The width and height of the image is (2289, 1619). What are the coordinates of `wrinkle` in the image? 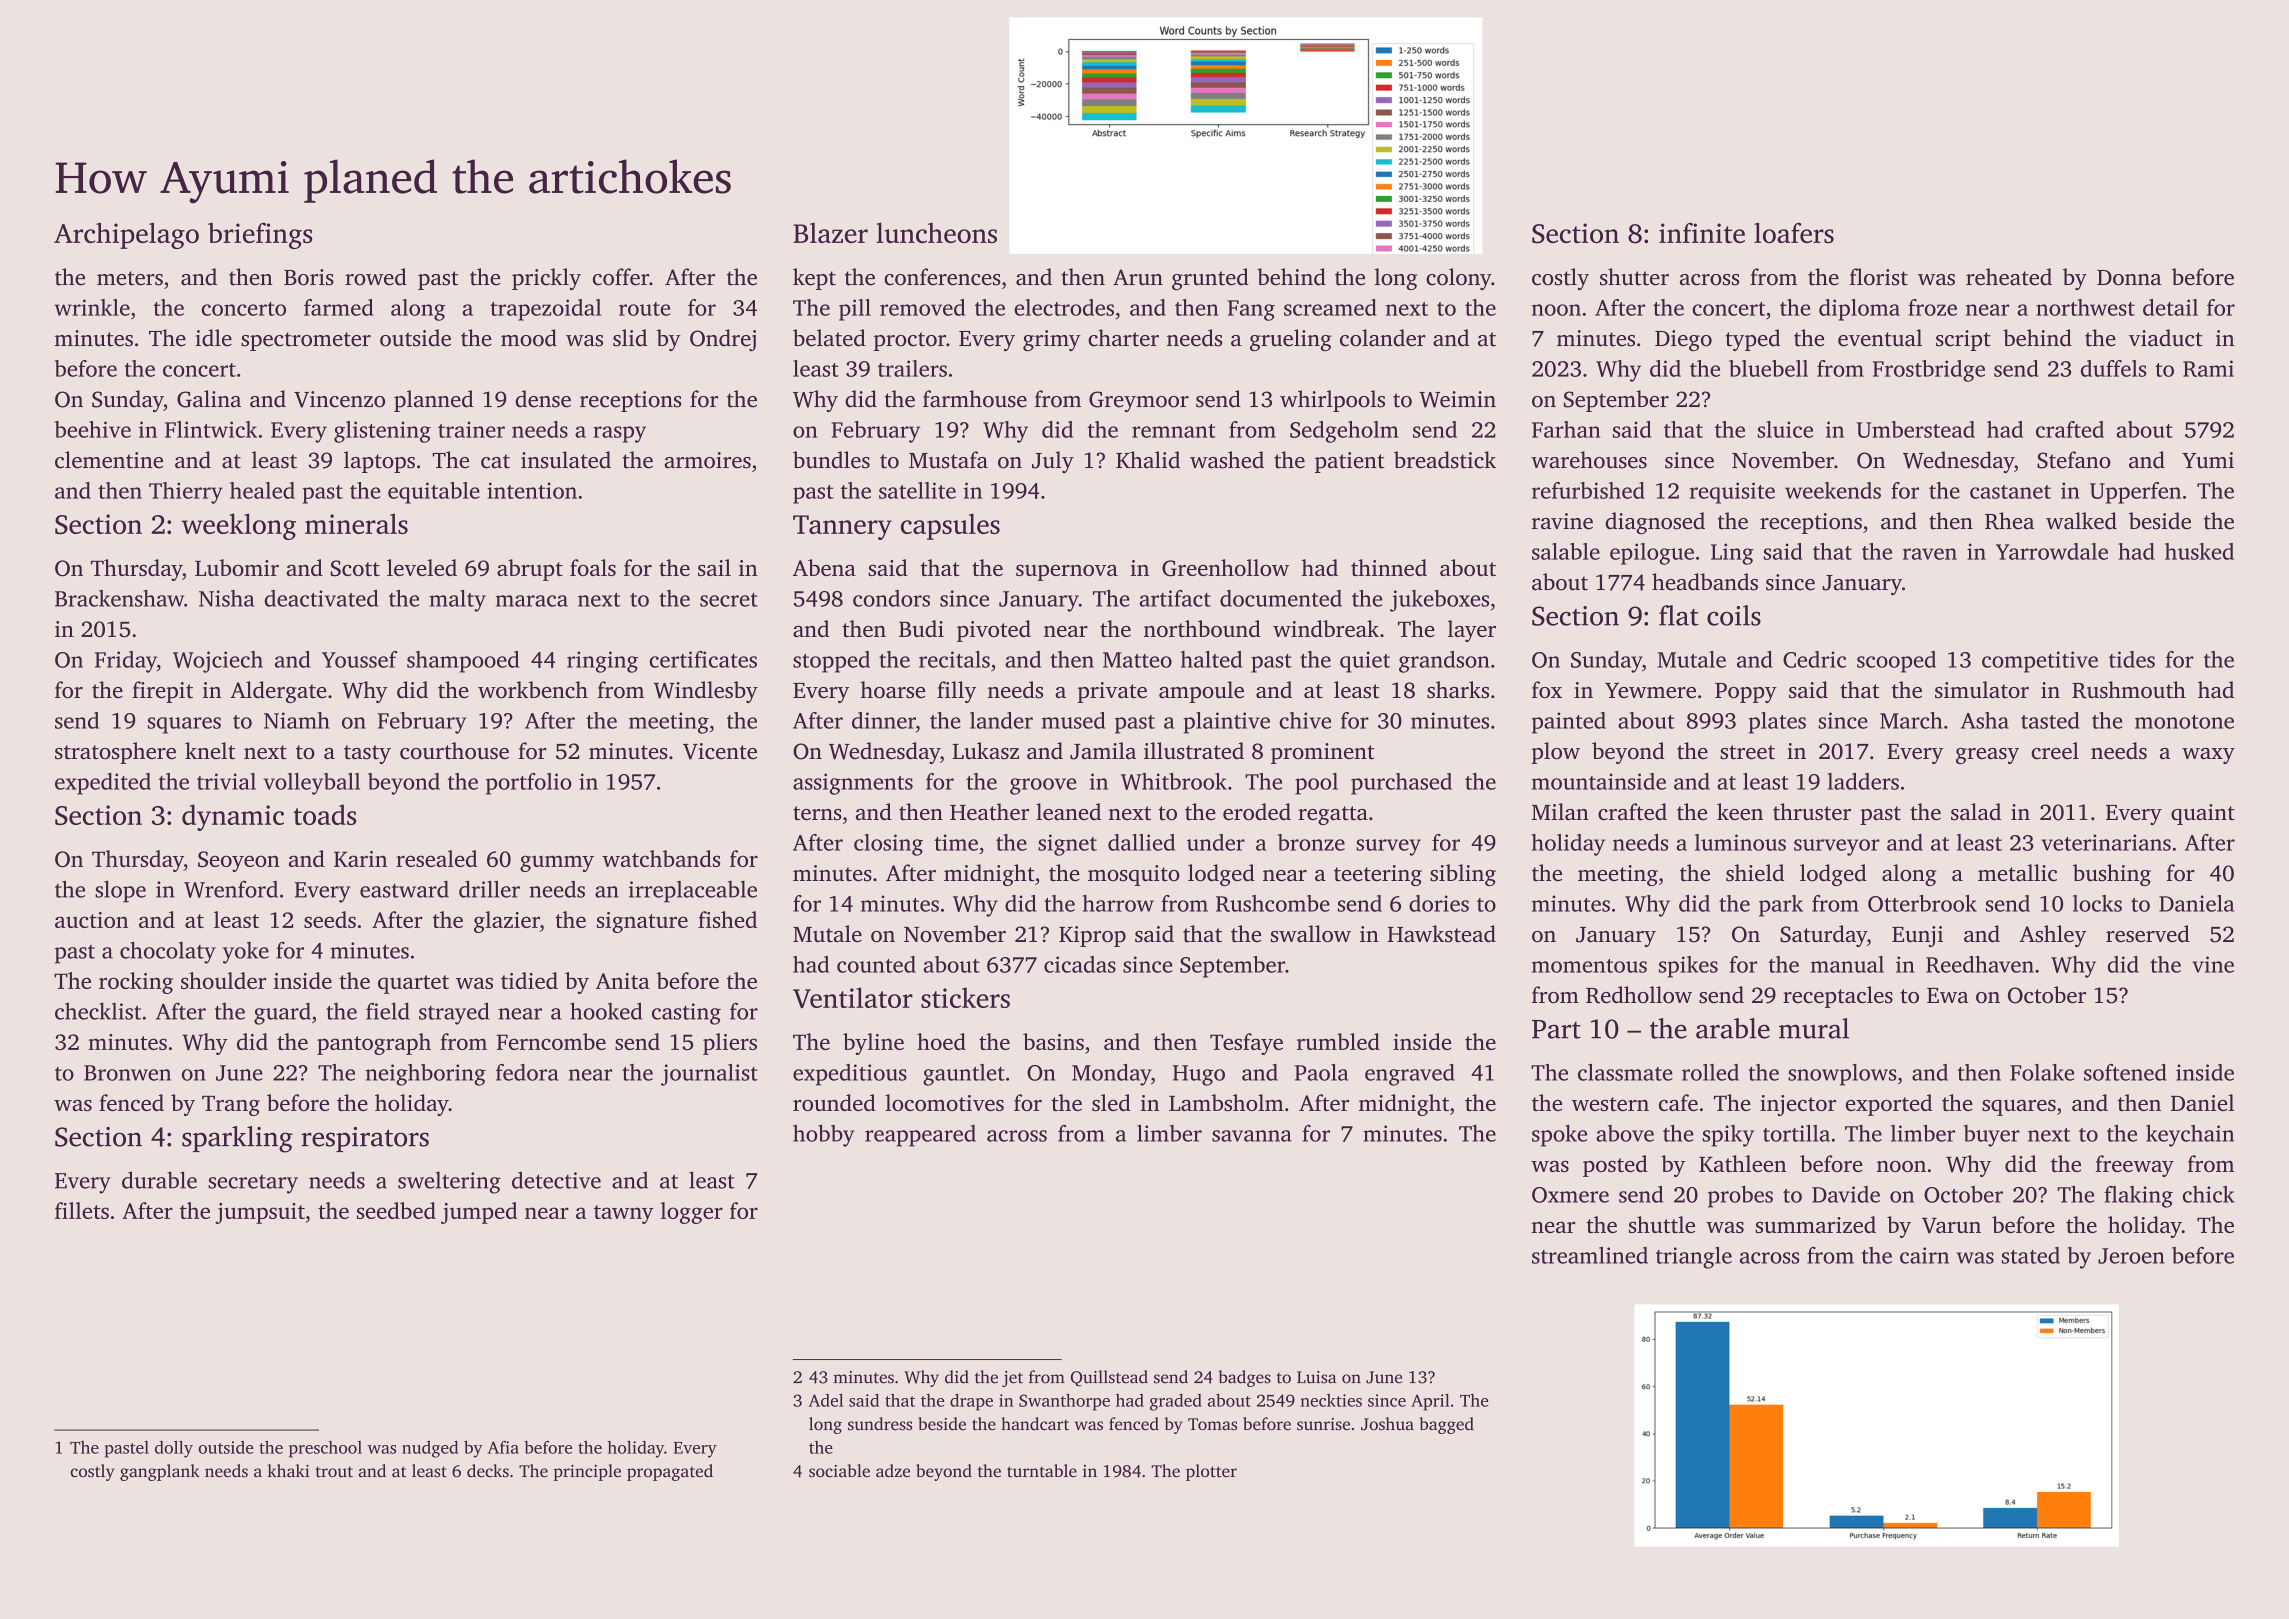 It's located at (92, 307).
